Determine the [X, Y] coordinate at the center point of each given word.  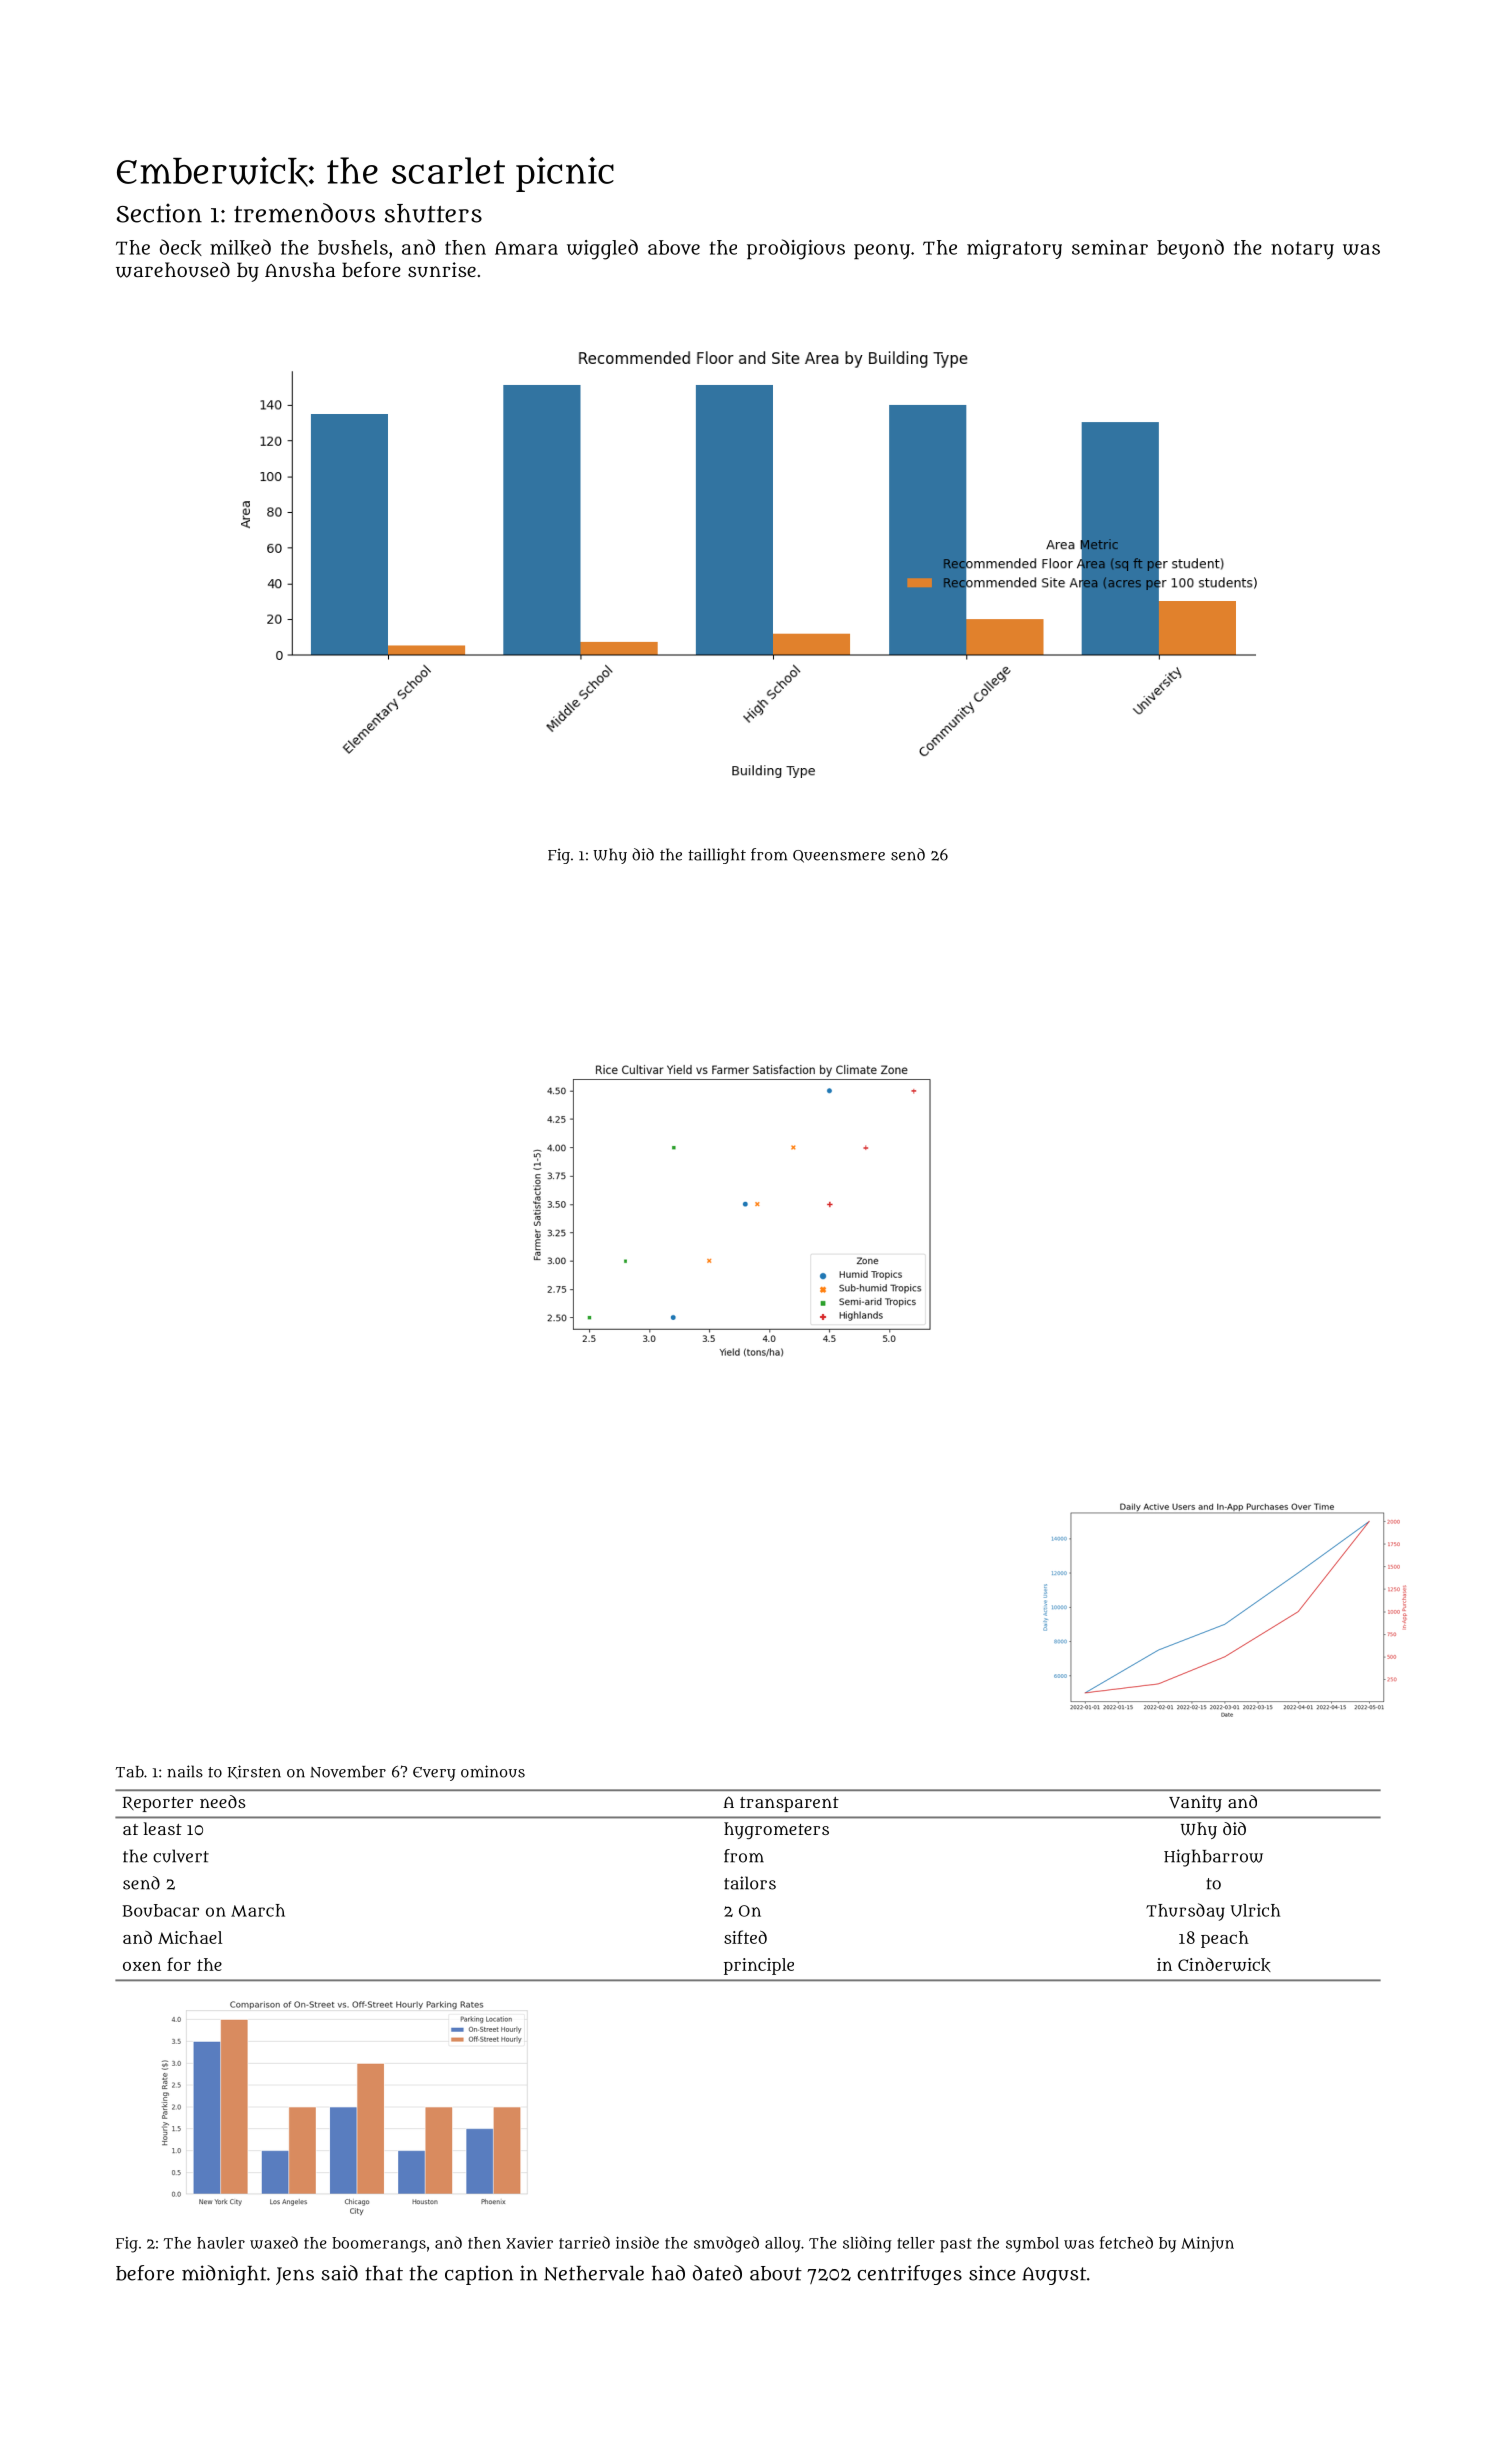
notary [1302, 250]
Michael [190, 1937]
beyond [1190, 249]
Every [434, 1774]
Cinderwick [1224, 1965]
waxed [274, 2242]
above [674, 247]
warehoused [173, 270]
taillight [717, 856]
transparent [789, 1804]
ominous [493, 1771]
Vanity [1195, 1803]
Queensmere [839, 856]
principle [759, 1966]
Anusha [300, 269]
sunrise [442, 269]
